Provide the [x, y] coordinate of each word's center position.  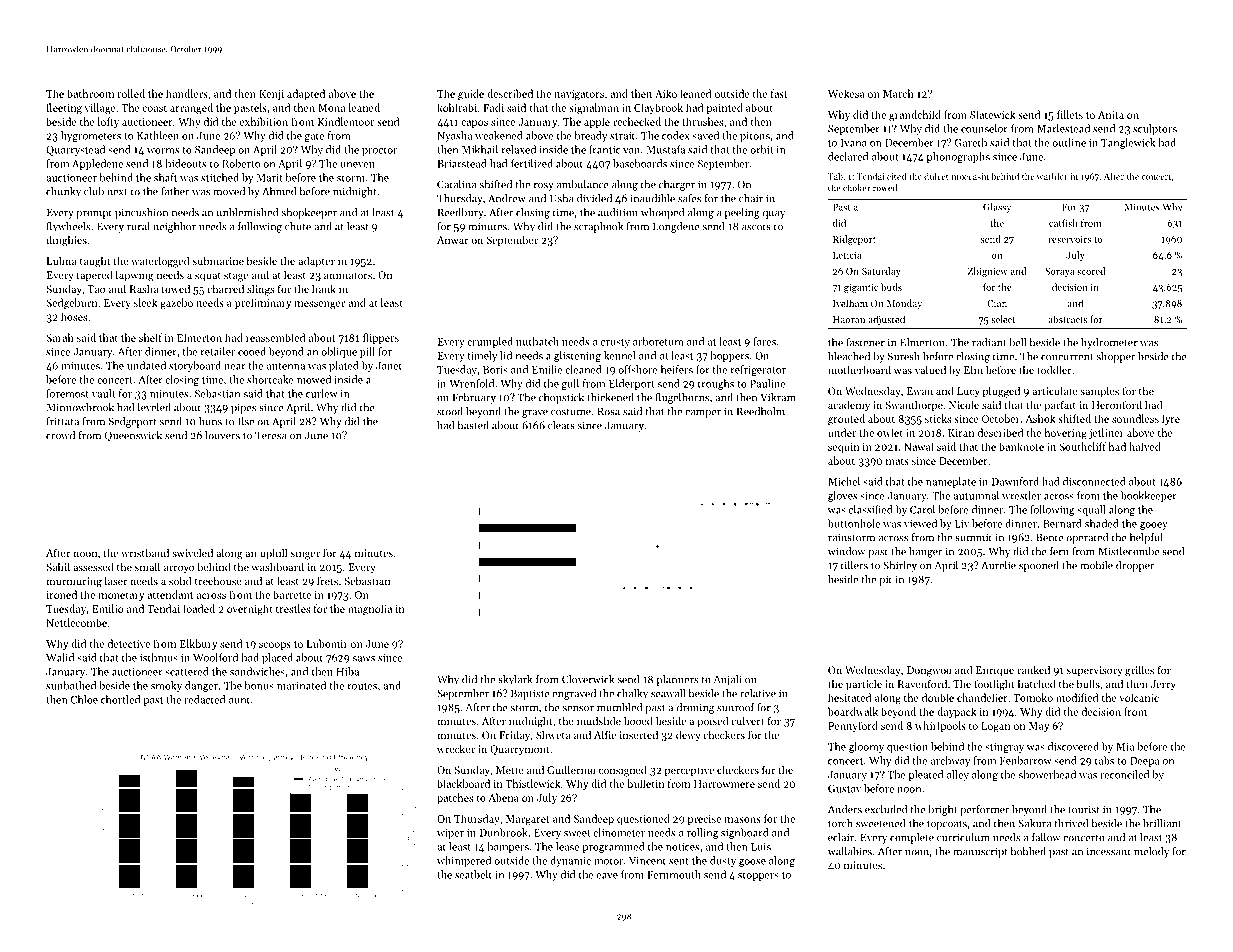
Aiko [666, 93]
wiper [450, 834]
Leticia [847, 255]
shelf [150, 337]
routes [362, 686]
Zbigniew [988, 272]
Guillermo [571, 769]
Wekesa [846, 93]
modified [1077, 697]
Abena [503, 797]
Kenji [271, 95]
